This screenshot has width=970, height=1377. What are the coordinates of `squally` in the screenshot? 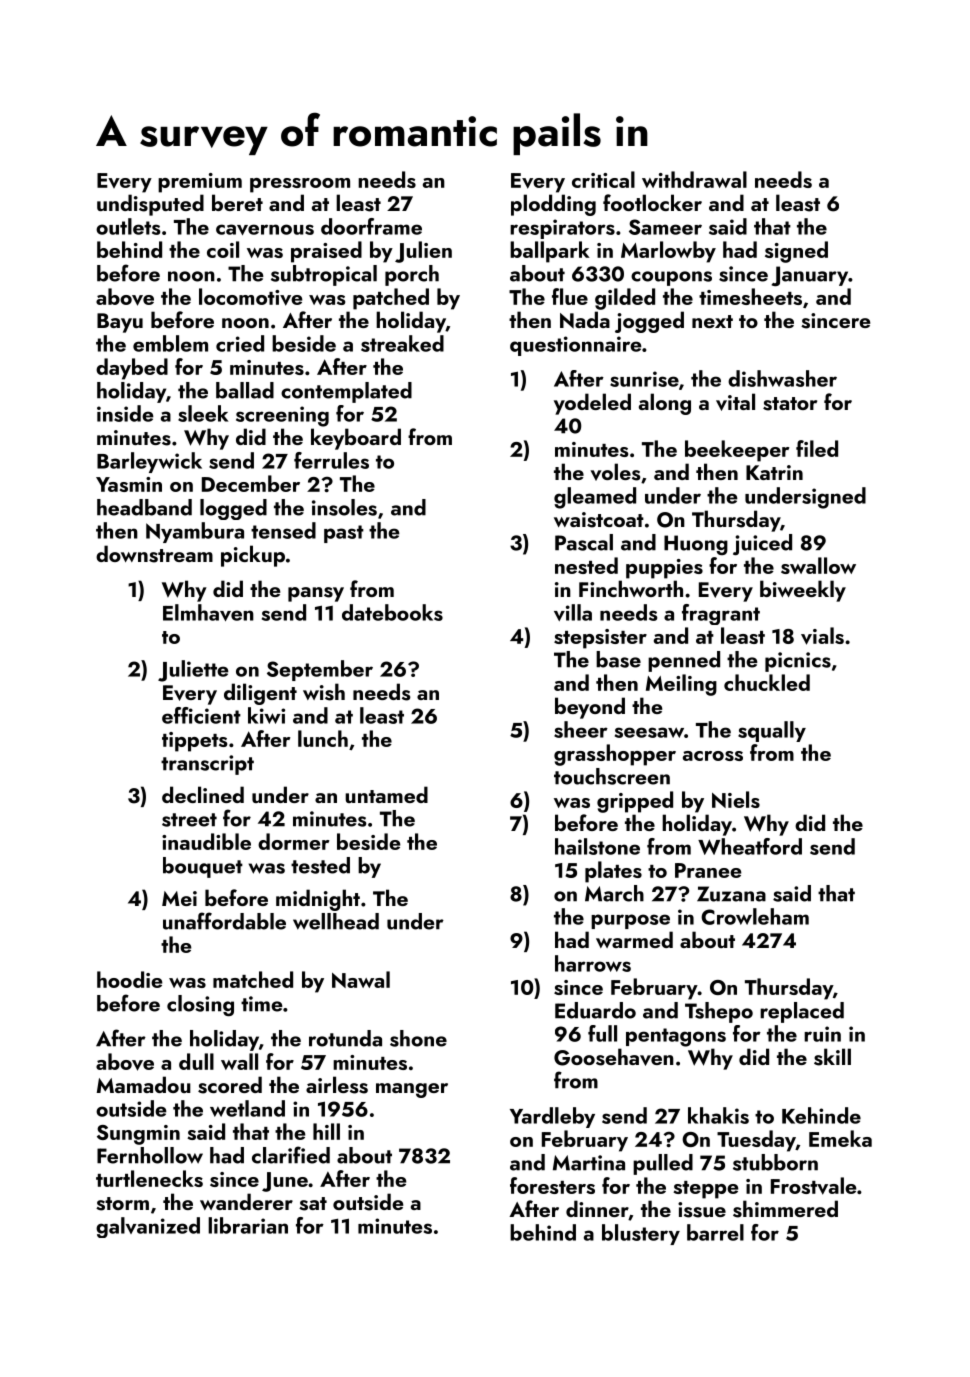 It's located at (772, 731).
